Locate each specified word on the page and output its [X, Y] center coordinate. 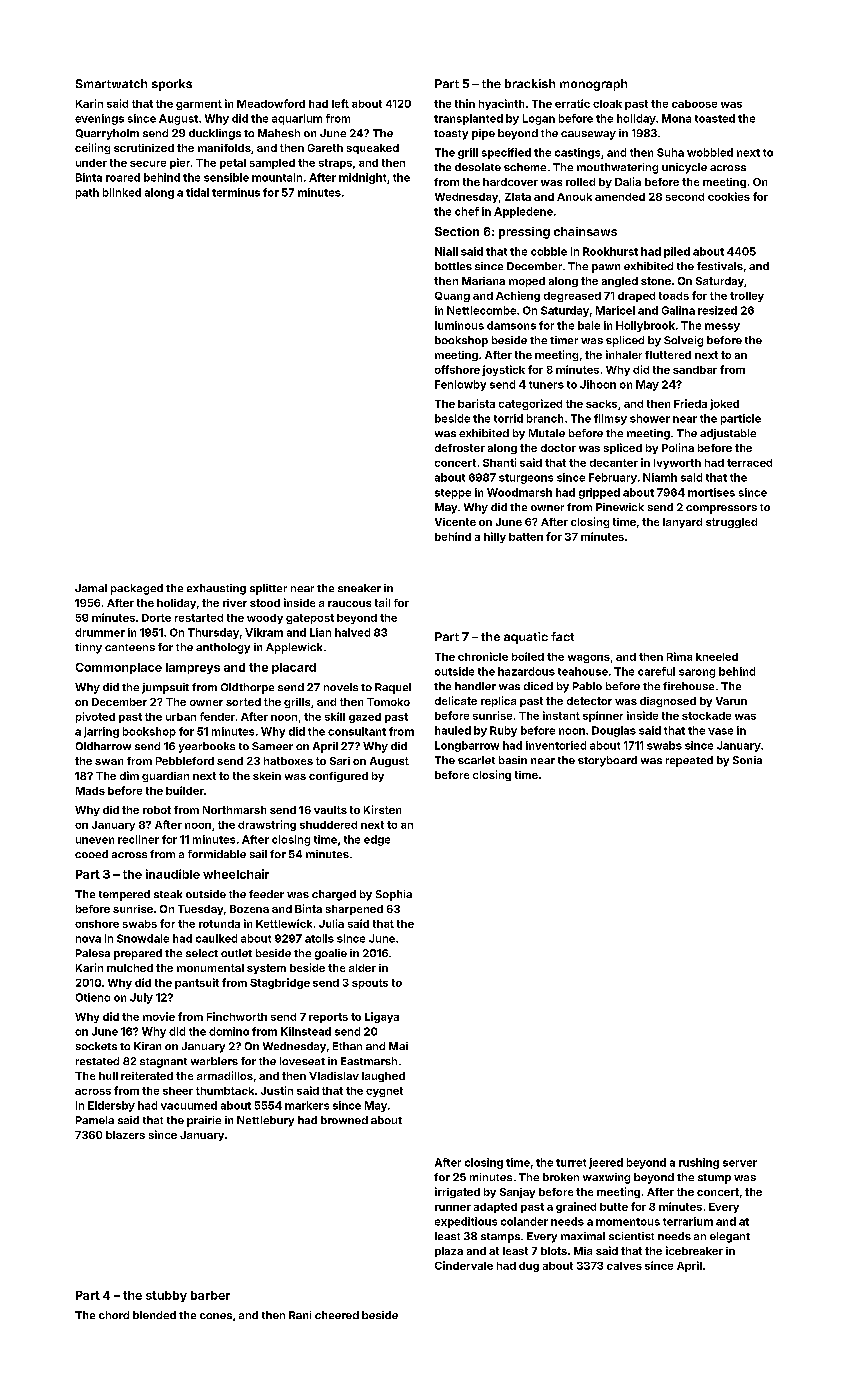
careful [656, 671]
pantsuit [197, 983]
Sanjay [517, 1193]
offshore [457, 369]
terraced [749, 463]
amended [620, 197]
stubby [166, 1296]
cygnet [384, 1092]
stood [265, 603]
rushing [699, 1163]
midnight [362, 178]
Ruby [503, 731]
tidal [197, 192]
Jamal [91, 588]
